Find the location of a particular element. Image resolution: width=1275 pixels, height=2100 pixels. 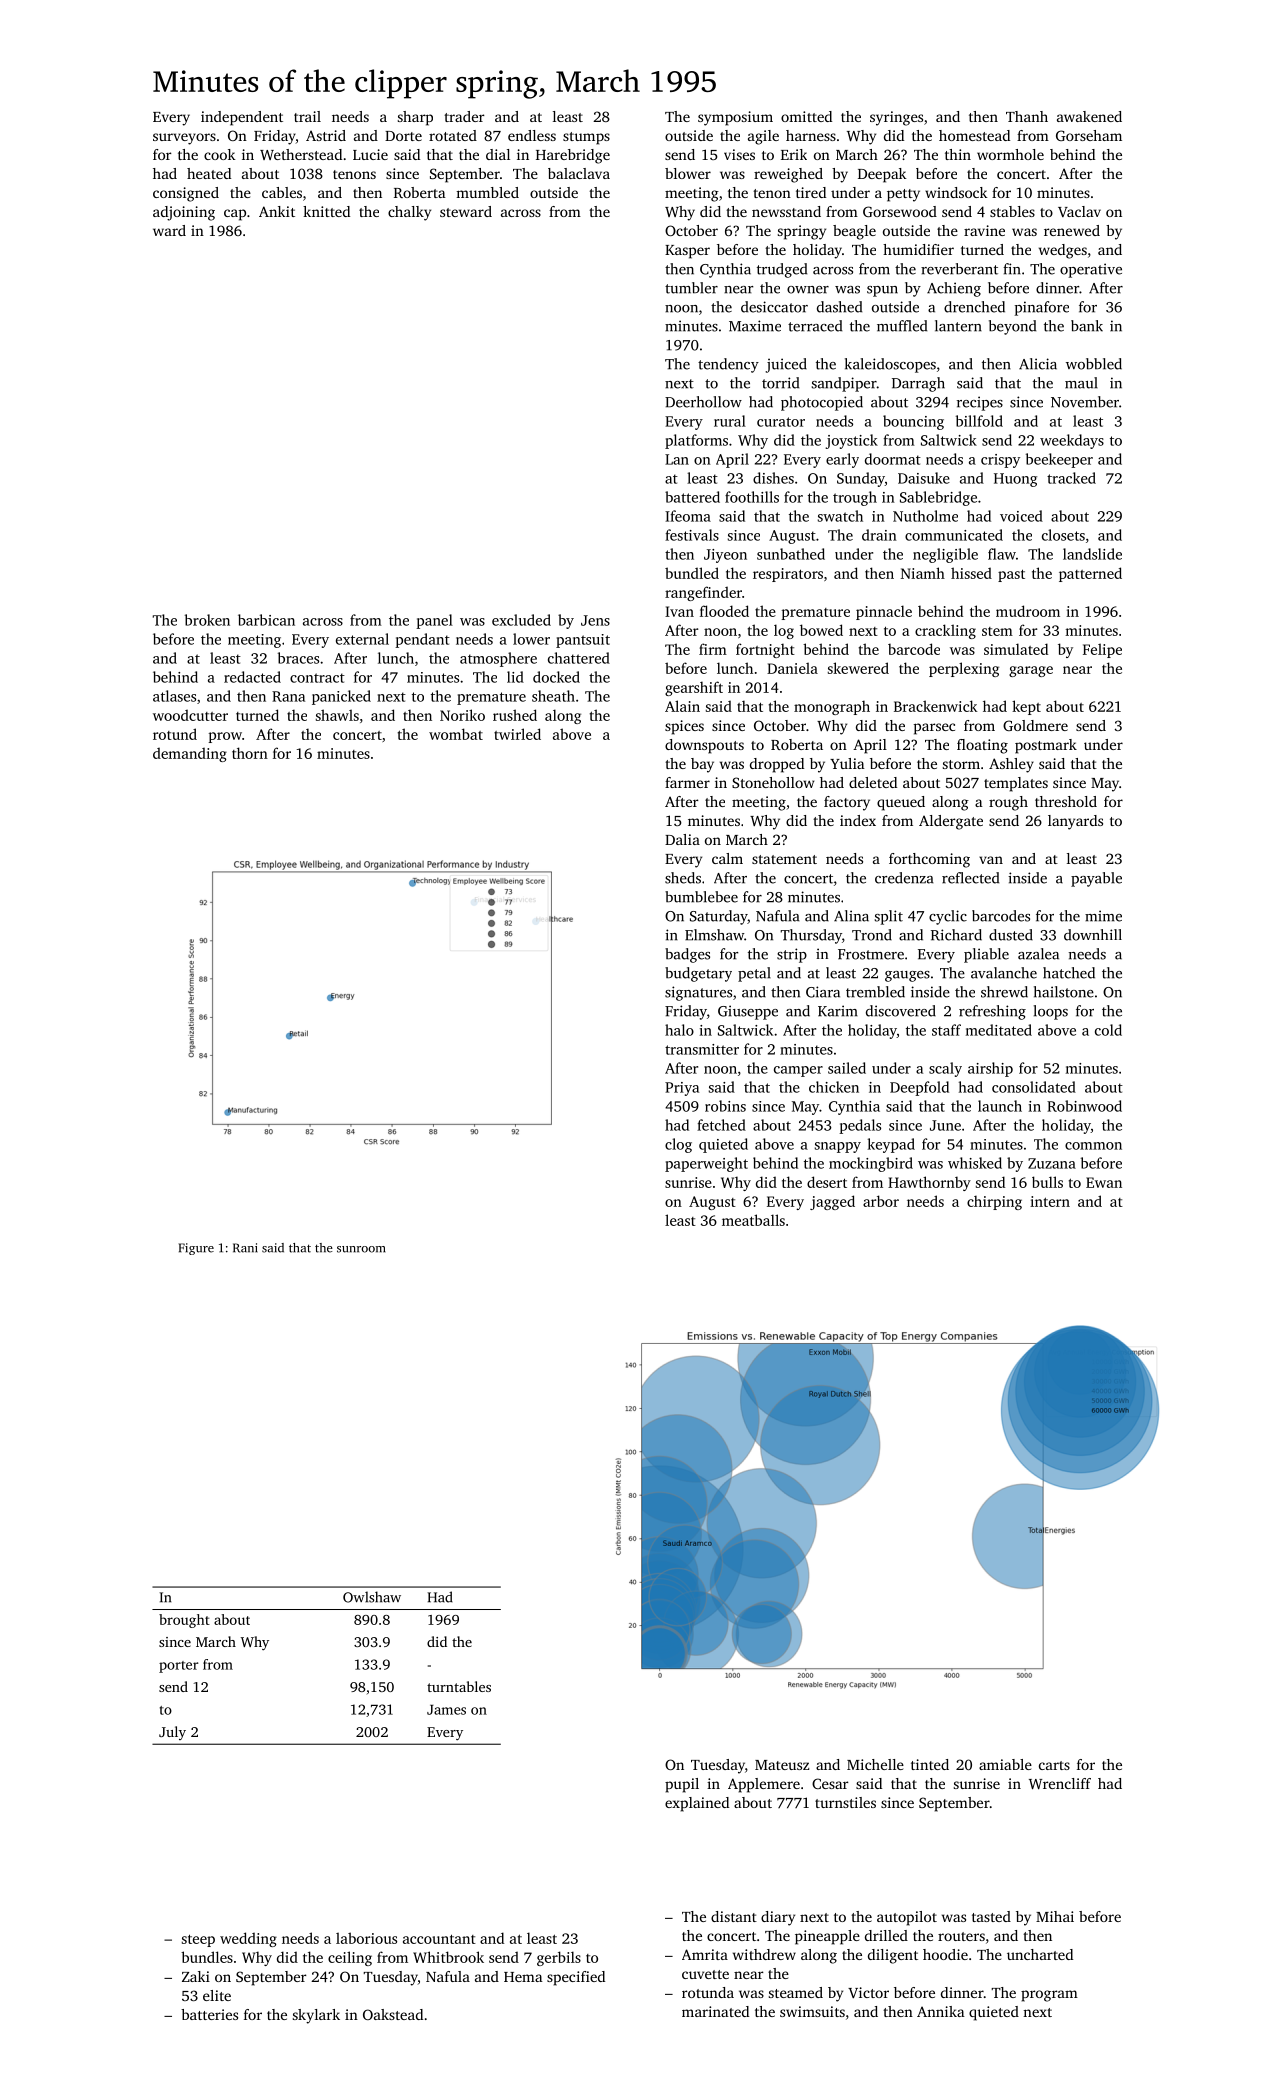

parsec is located at coordinates (934, 729).
